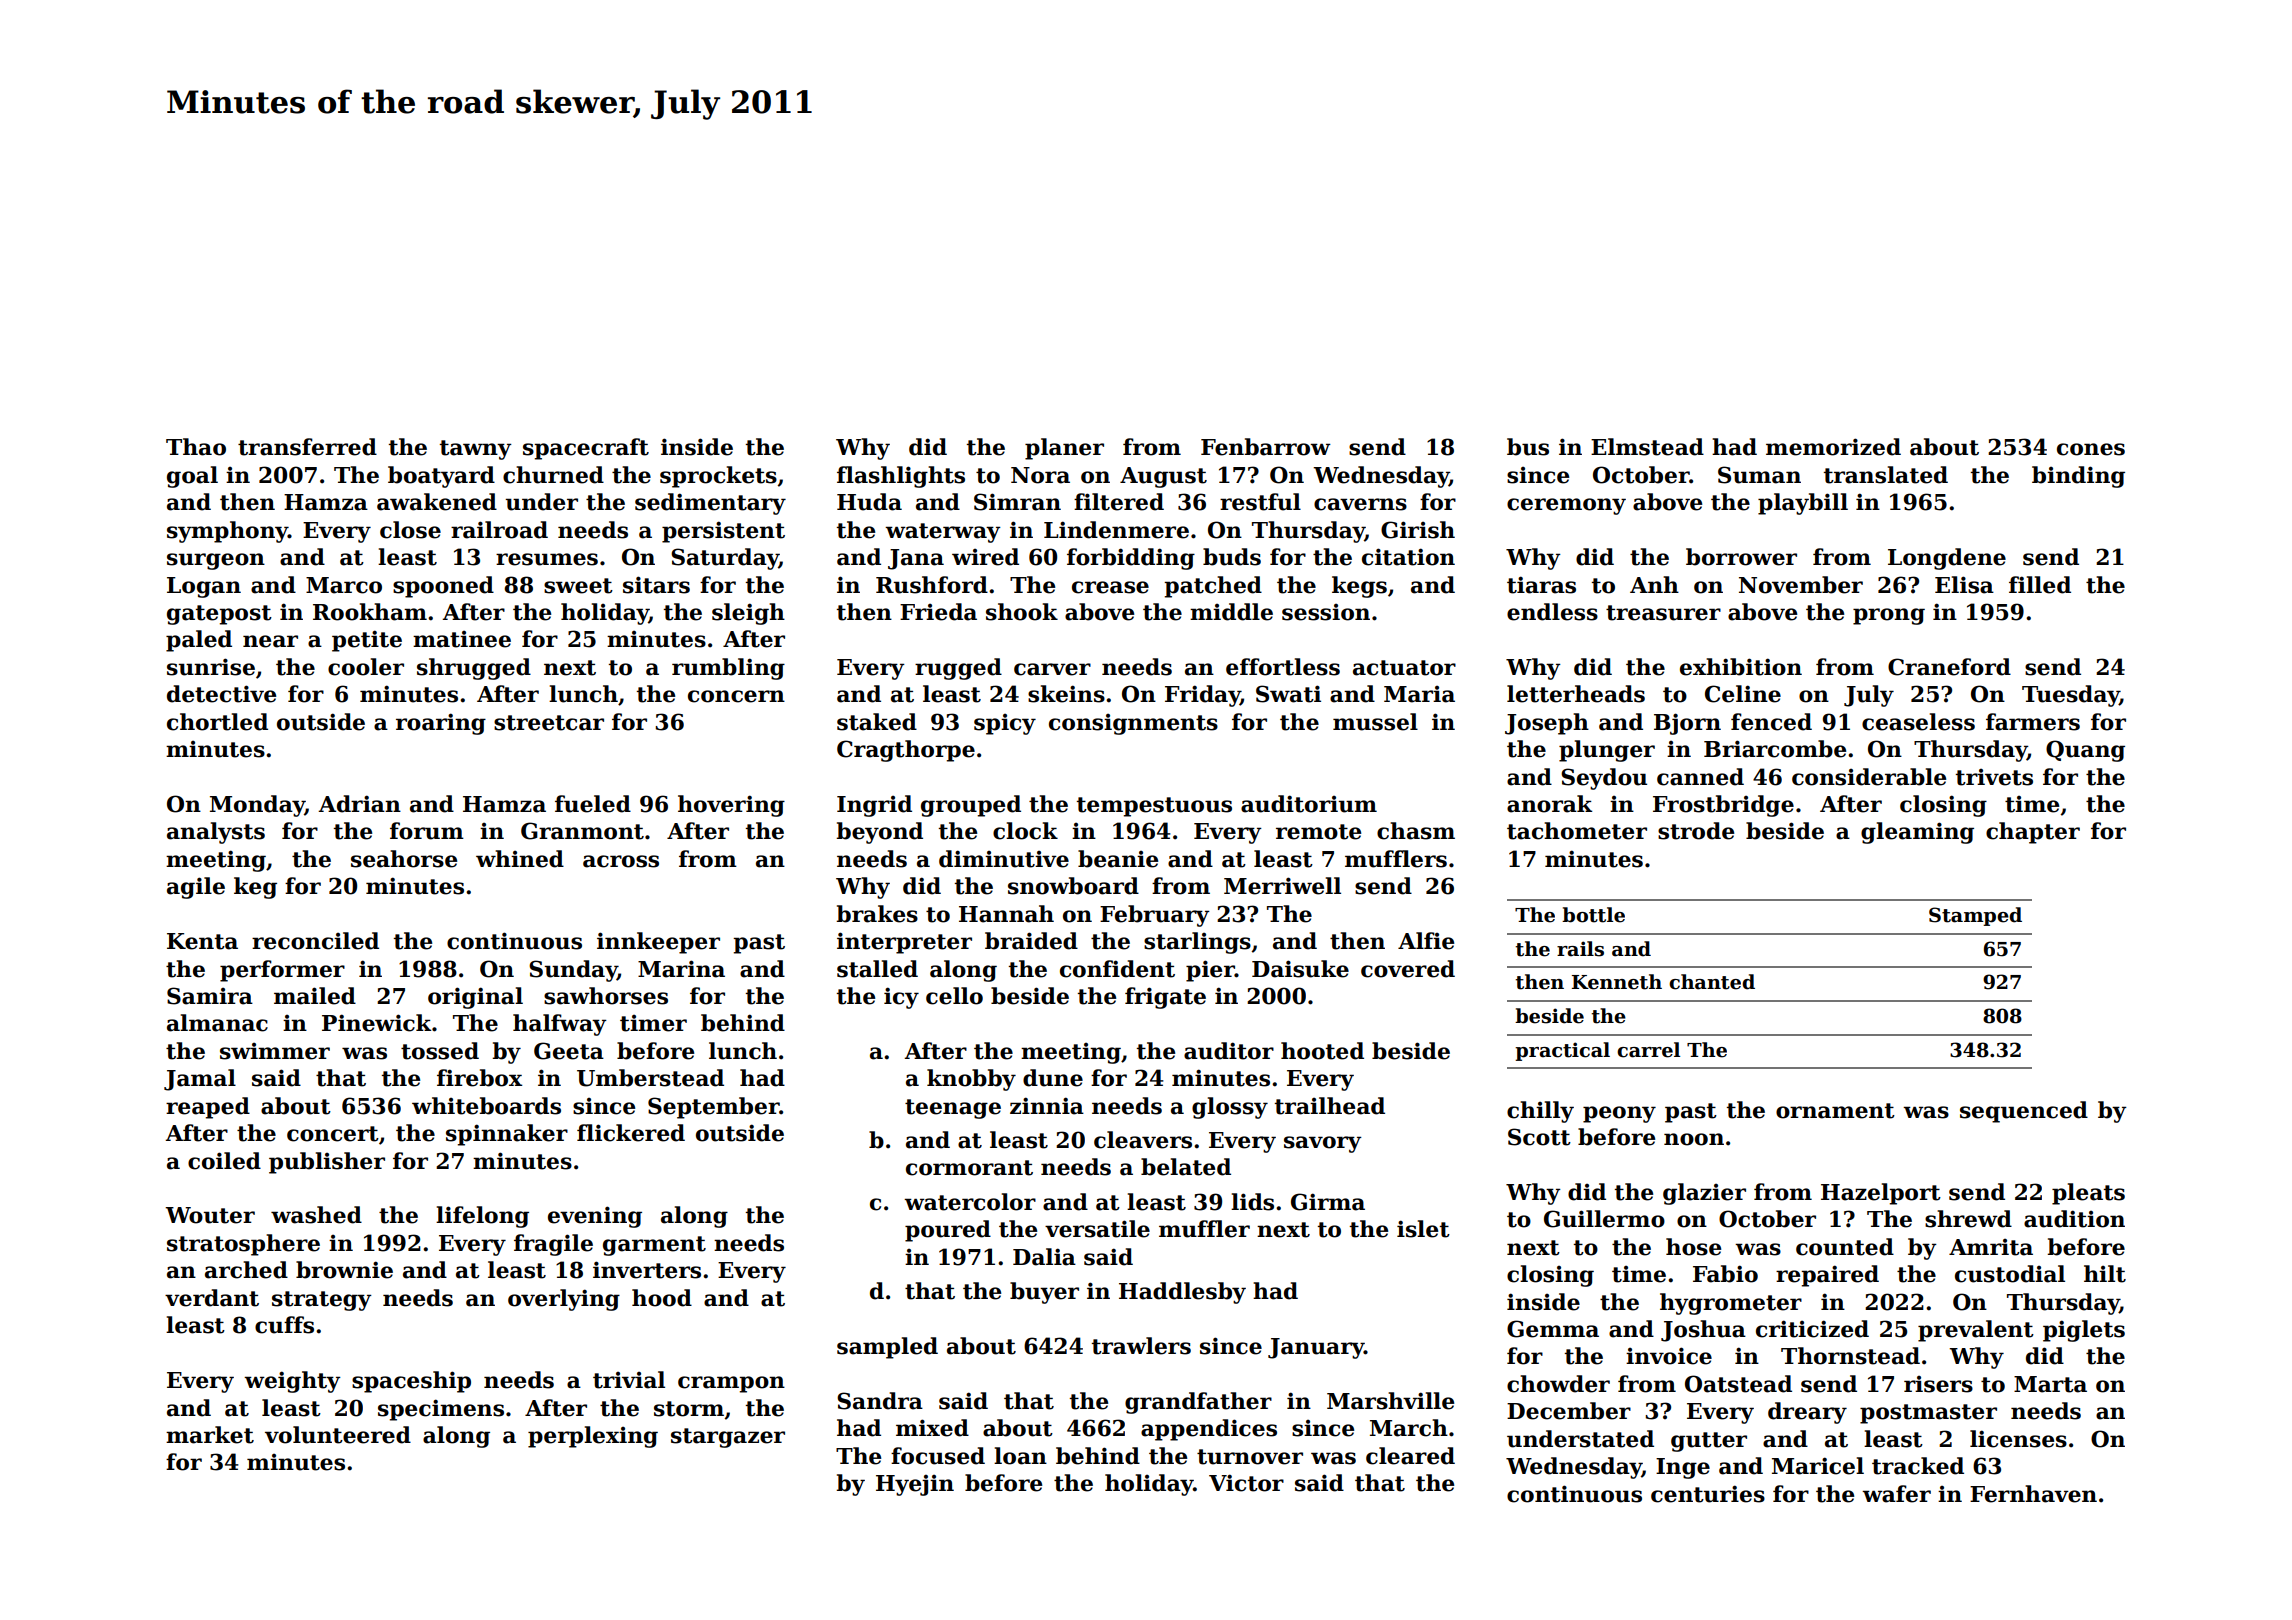 The width and height of the document is (2292, 1620). I want to click on cleavers, so click(1143, 1140).
